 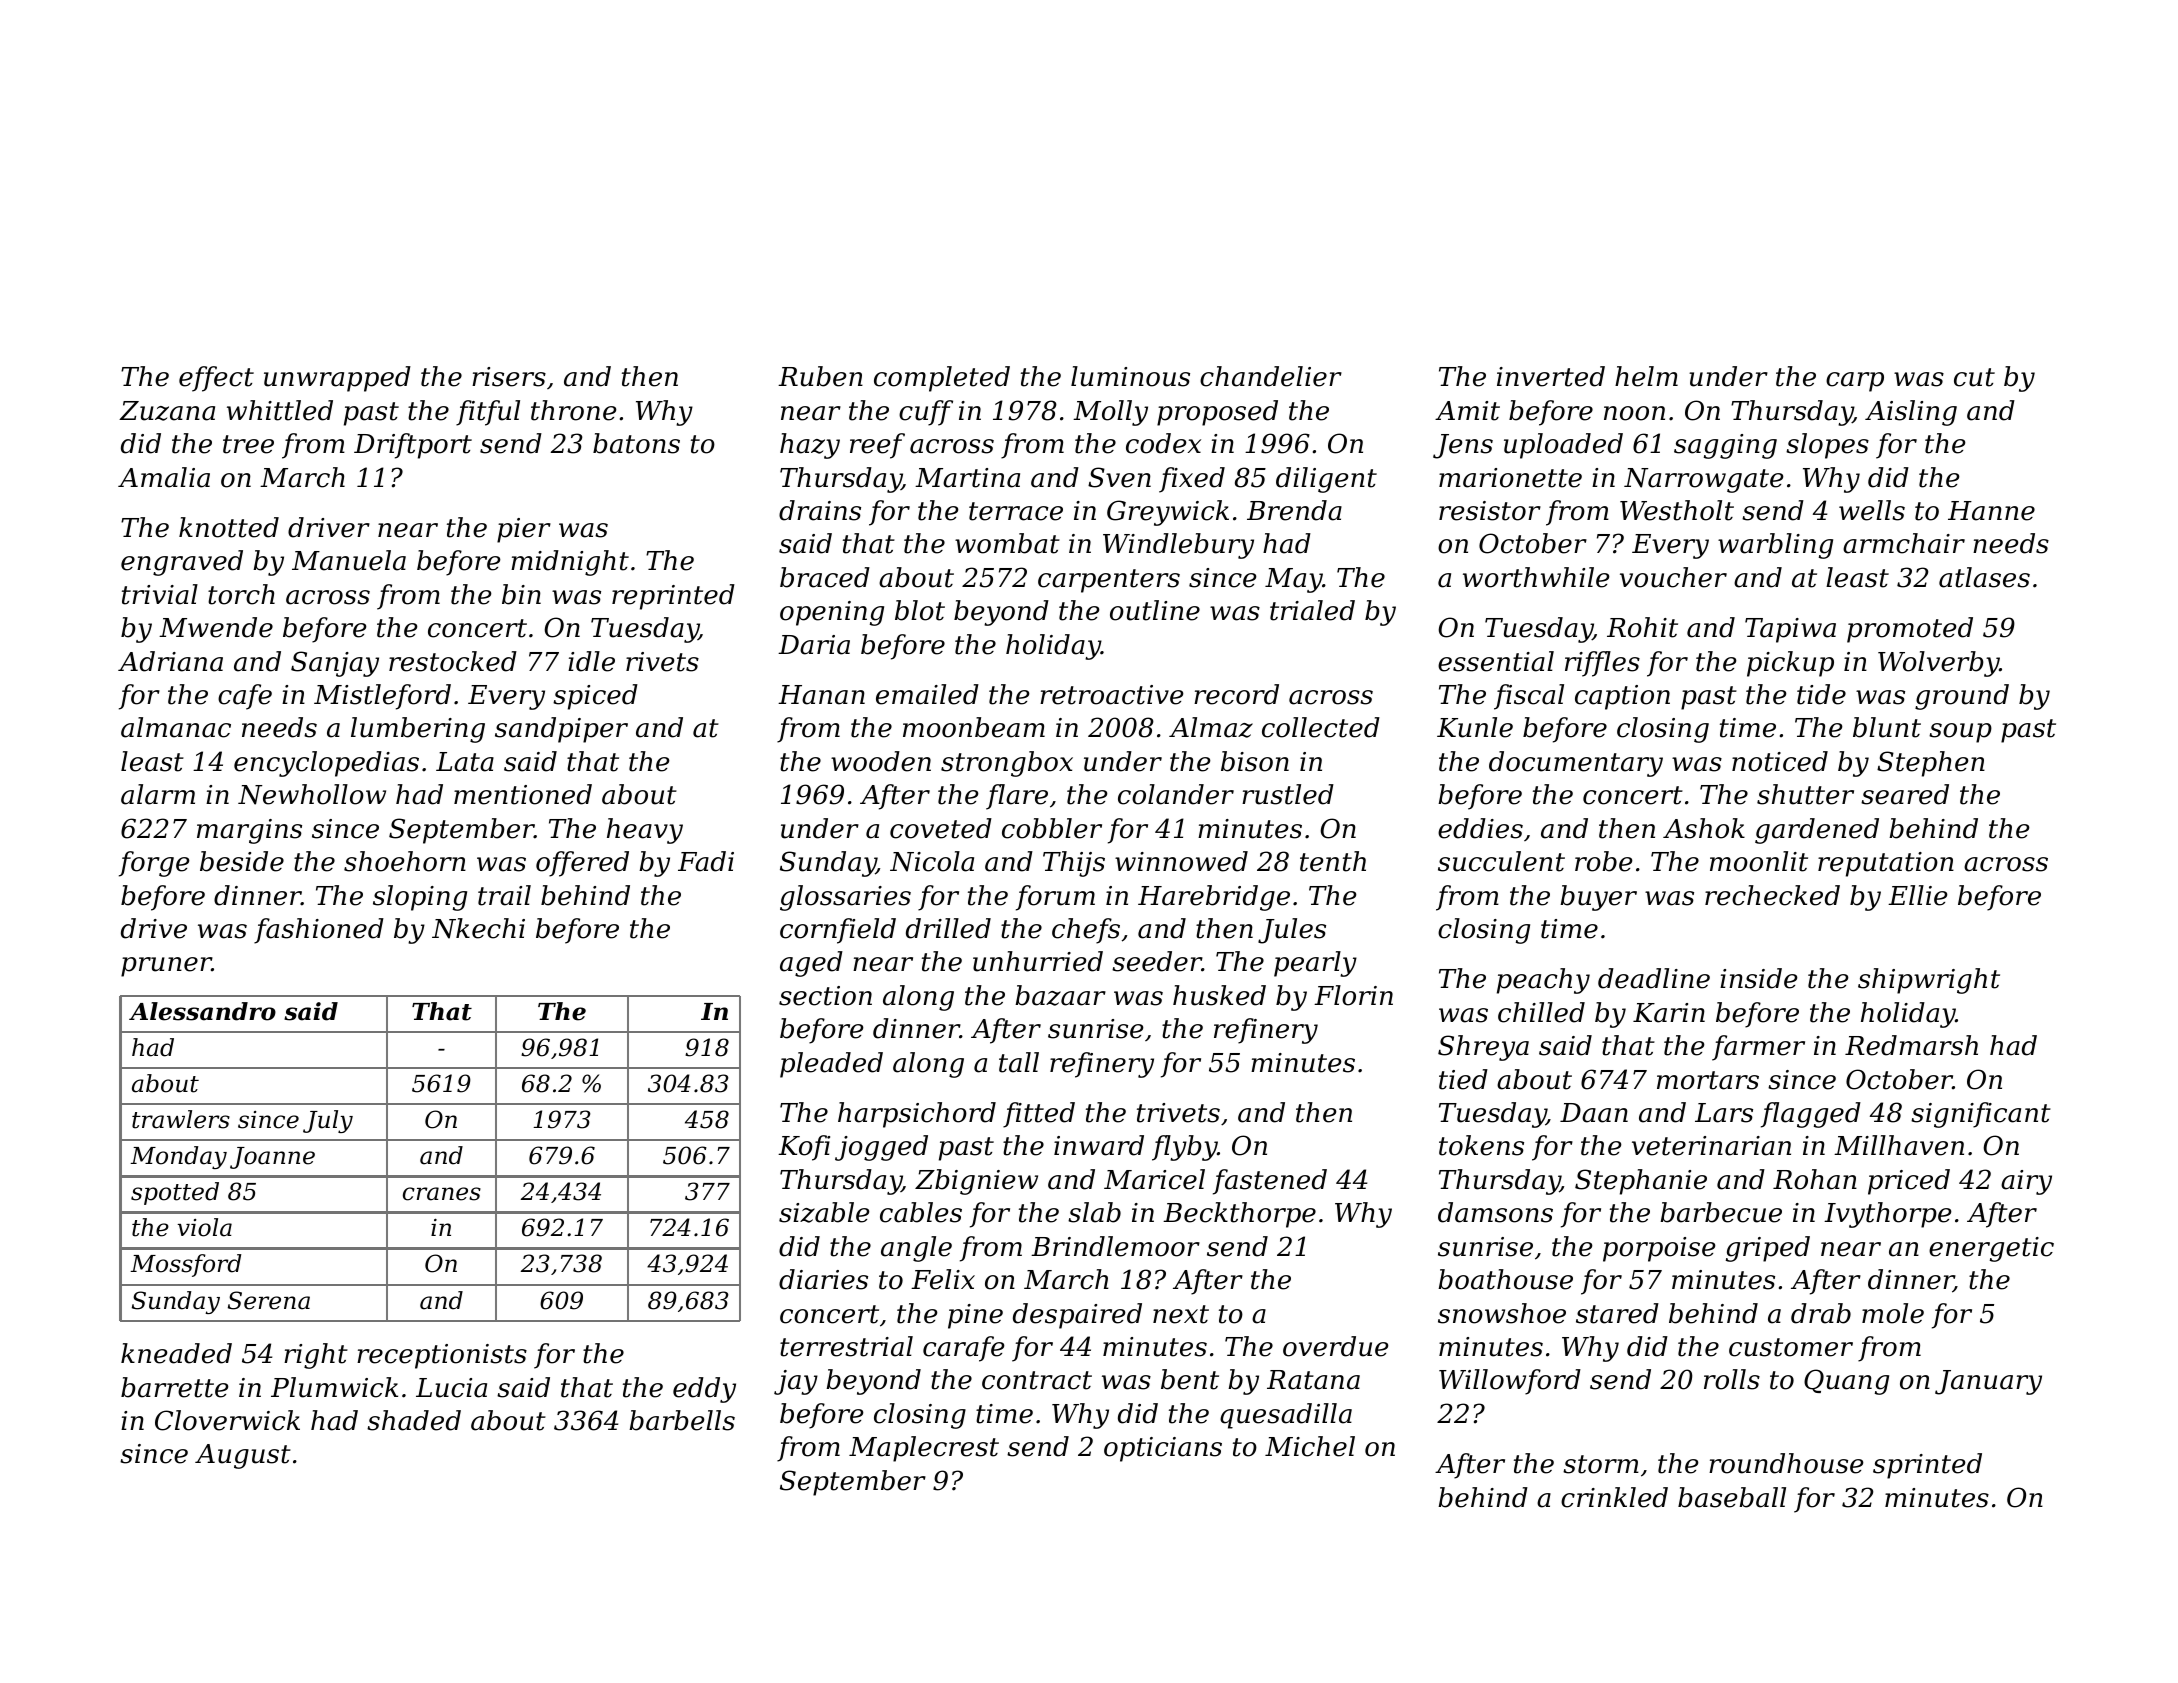 What do you see at coordinates (1893, 1313) in the screenshot?
I see `mole` at bounding box center [1893, 1313].
